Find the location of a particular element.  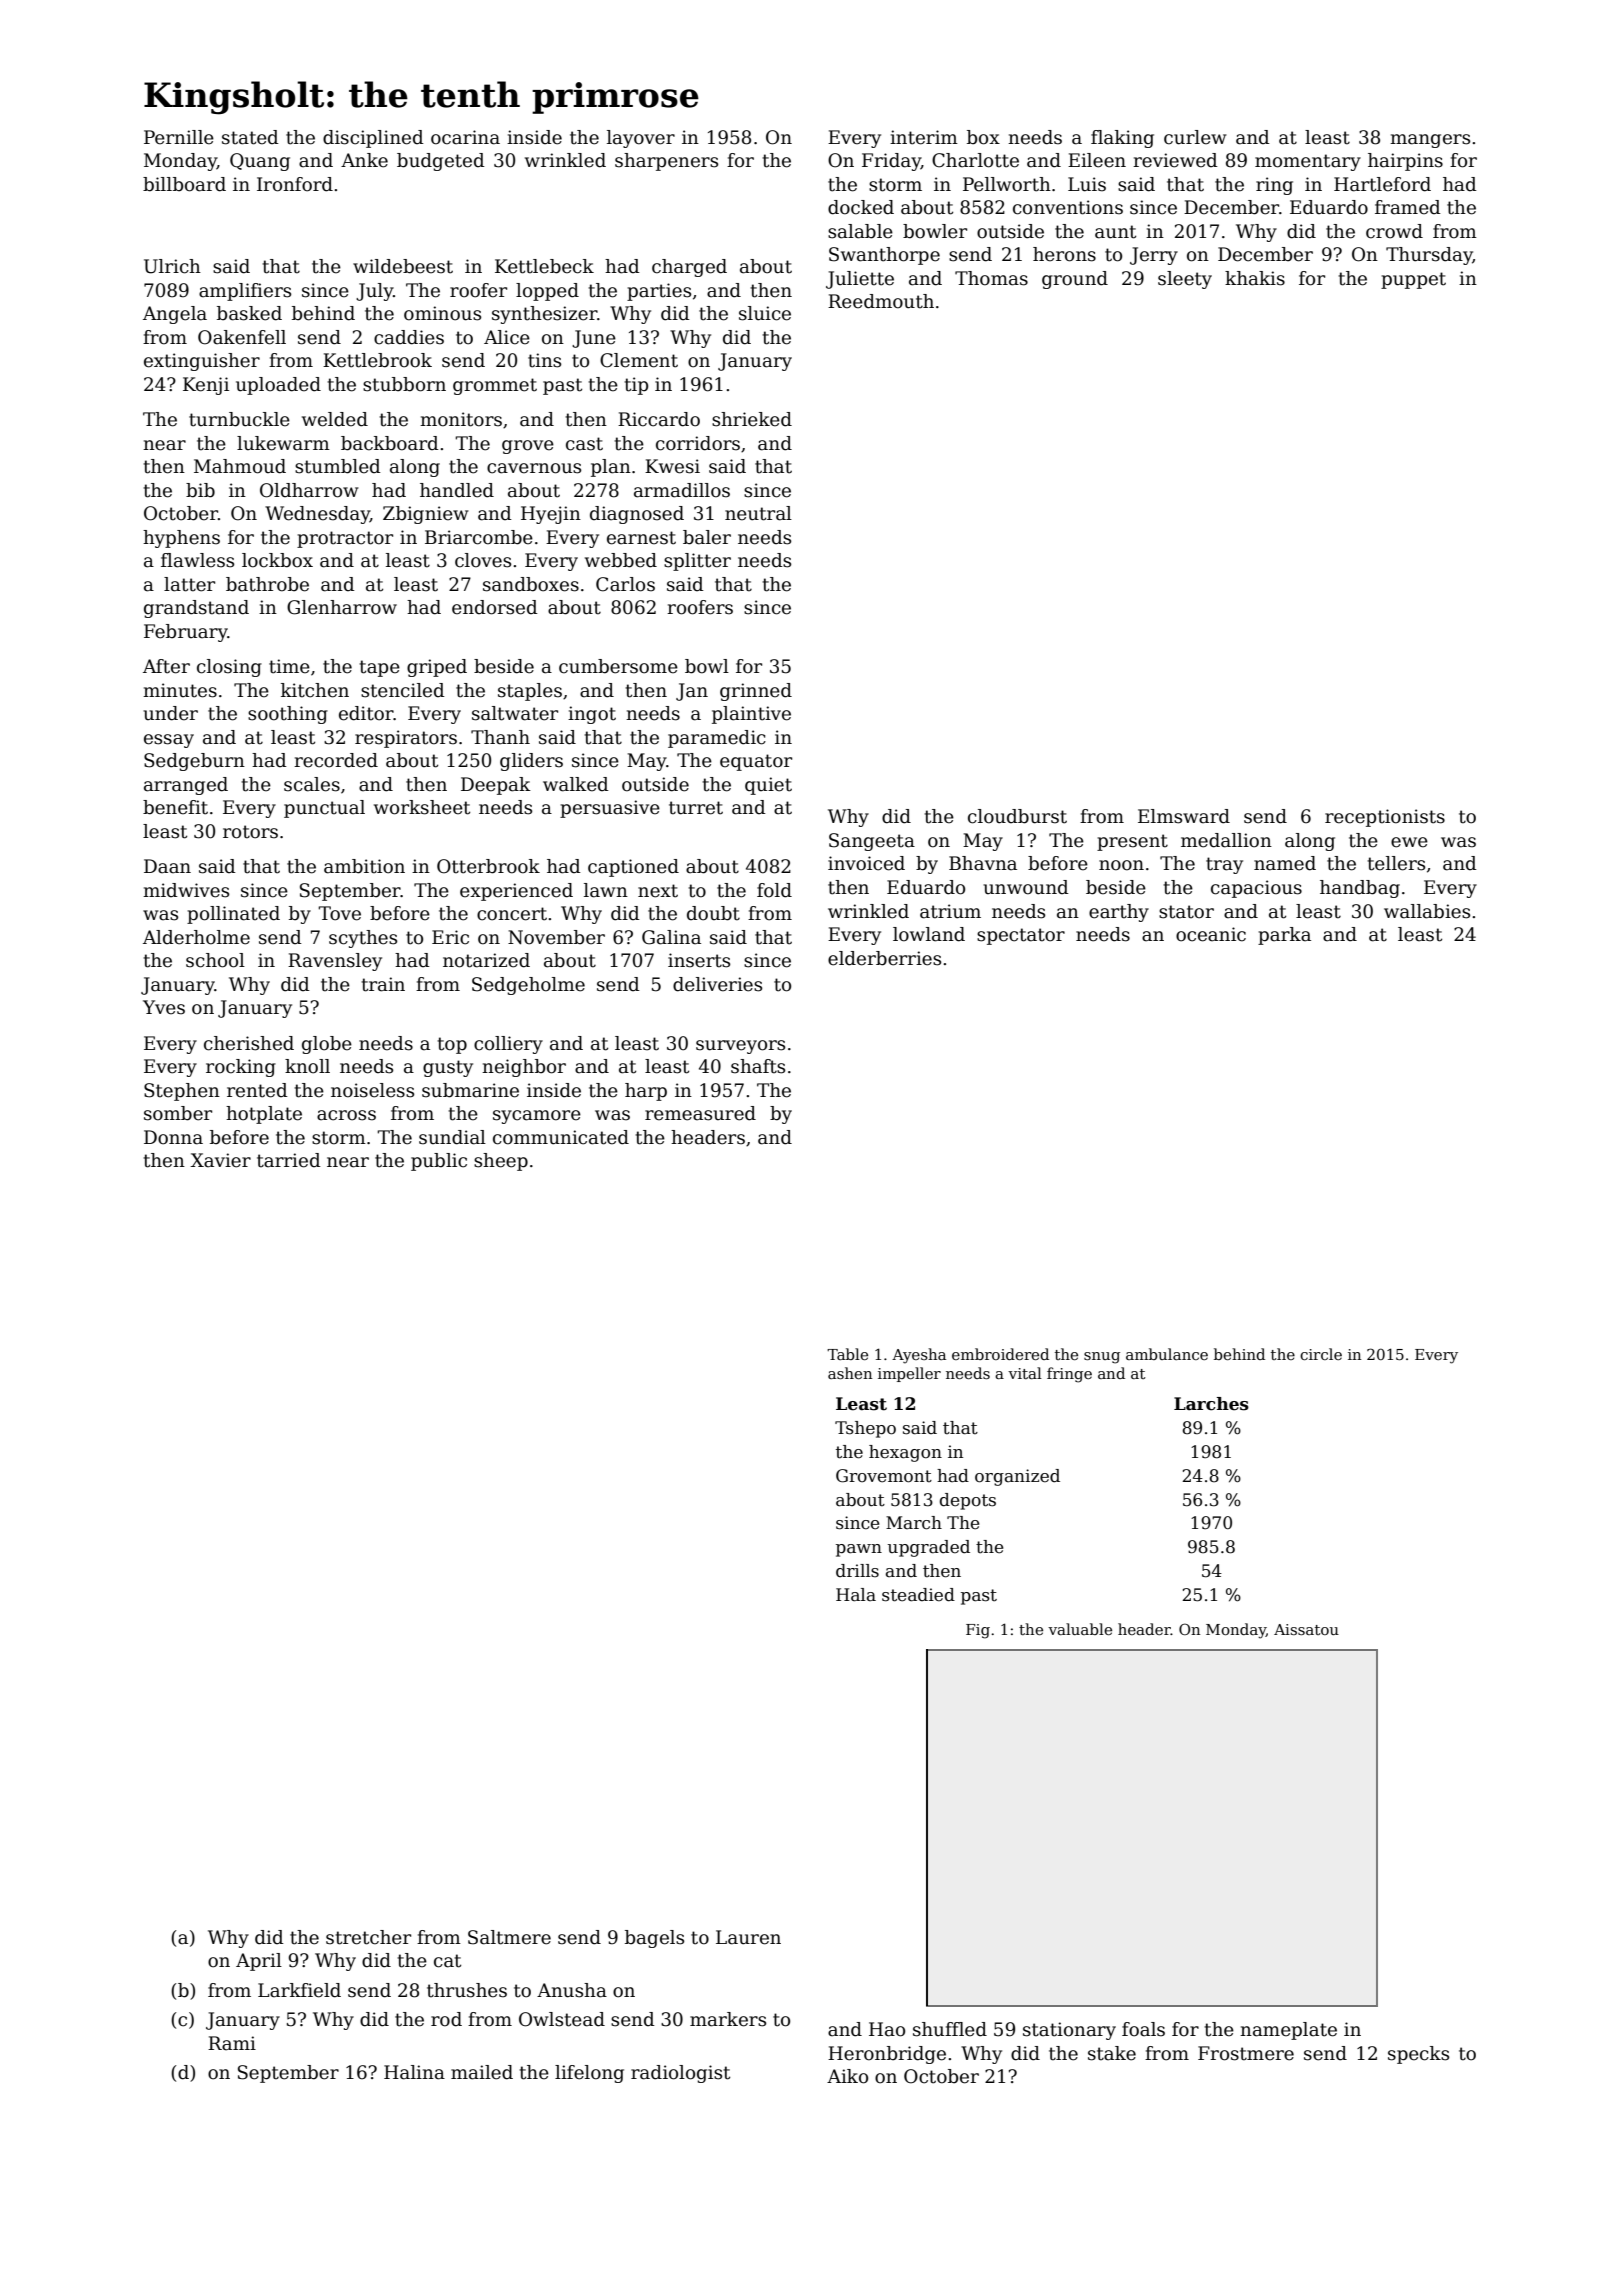

Saltmere is located at coordinates (509, 1937).
